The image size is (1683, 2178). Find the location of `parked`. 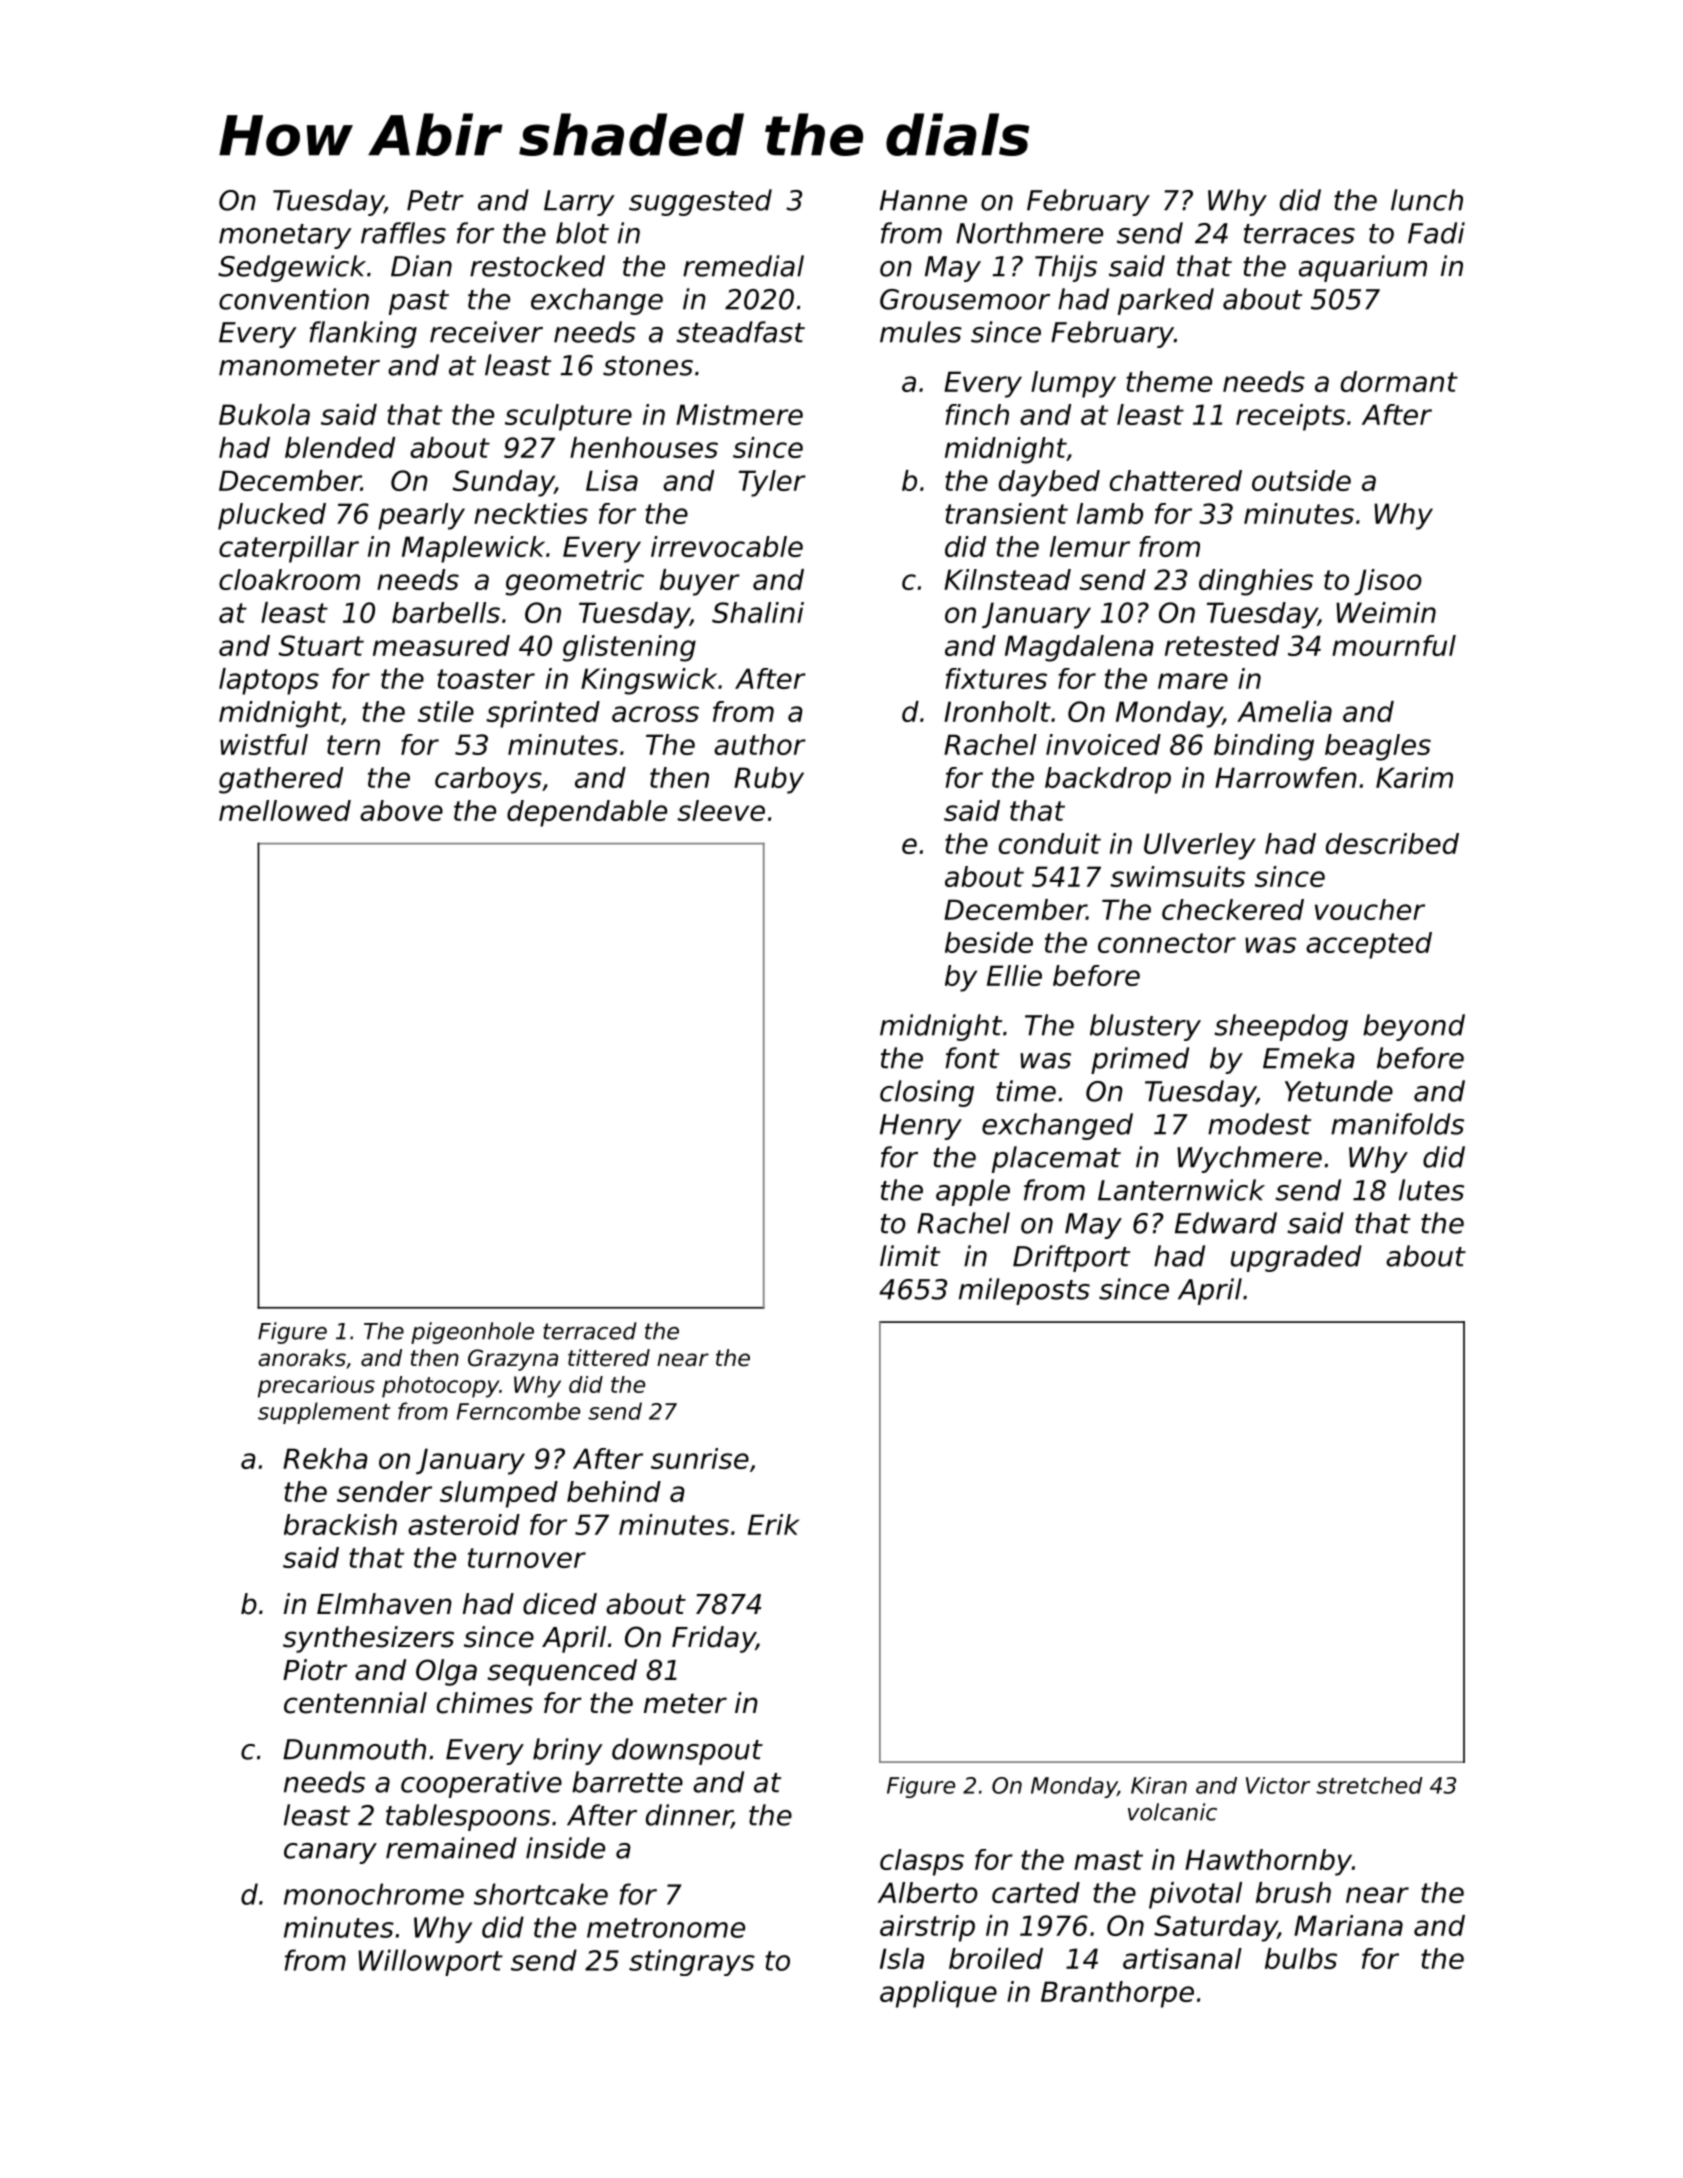

parked is located at coordinates (1166, 301).
